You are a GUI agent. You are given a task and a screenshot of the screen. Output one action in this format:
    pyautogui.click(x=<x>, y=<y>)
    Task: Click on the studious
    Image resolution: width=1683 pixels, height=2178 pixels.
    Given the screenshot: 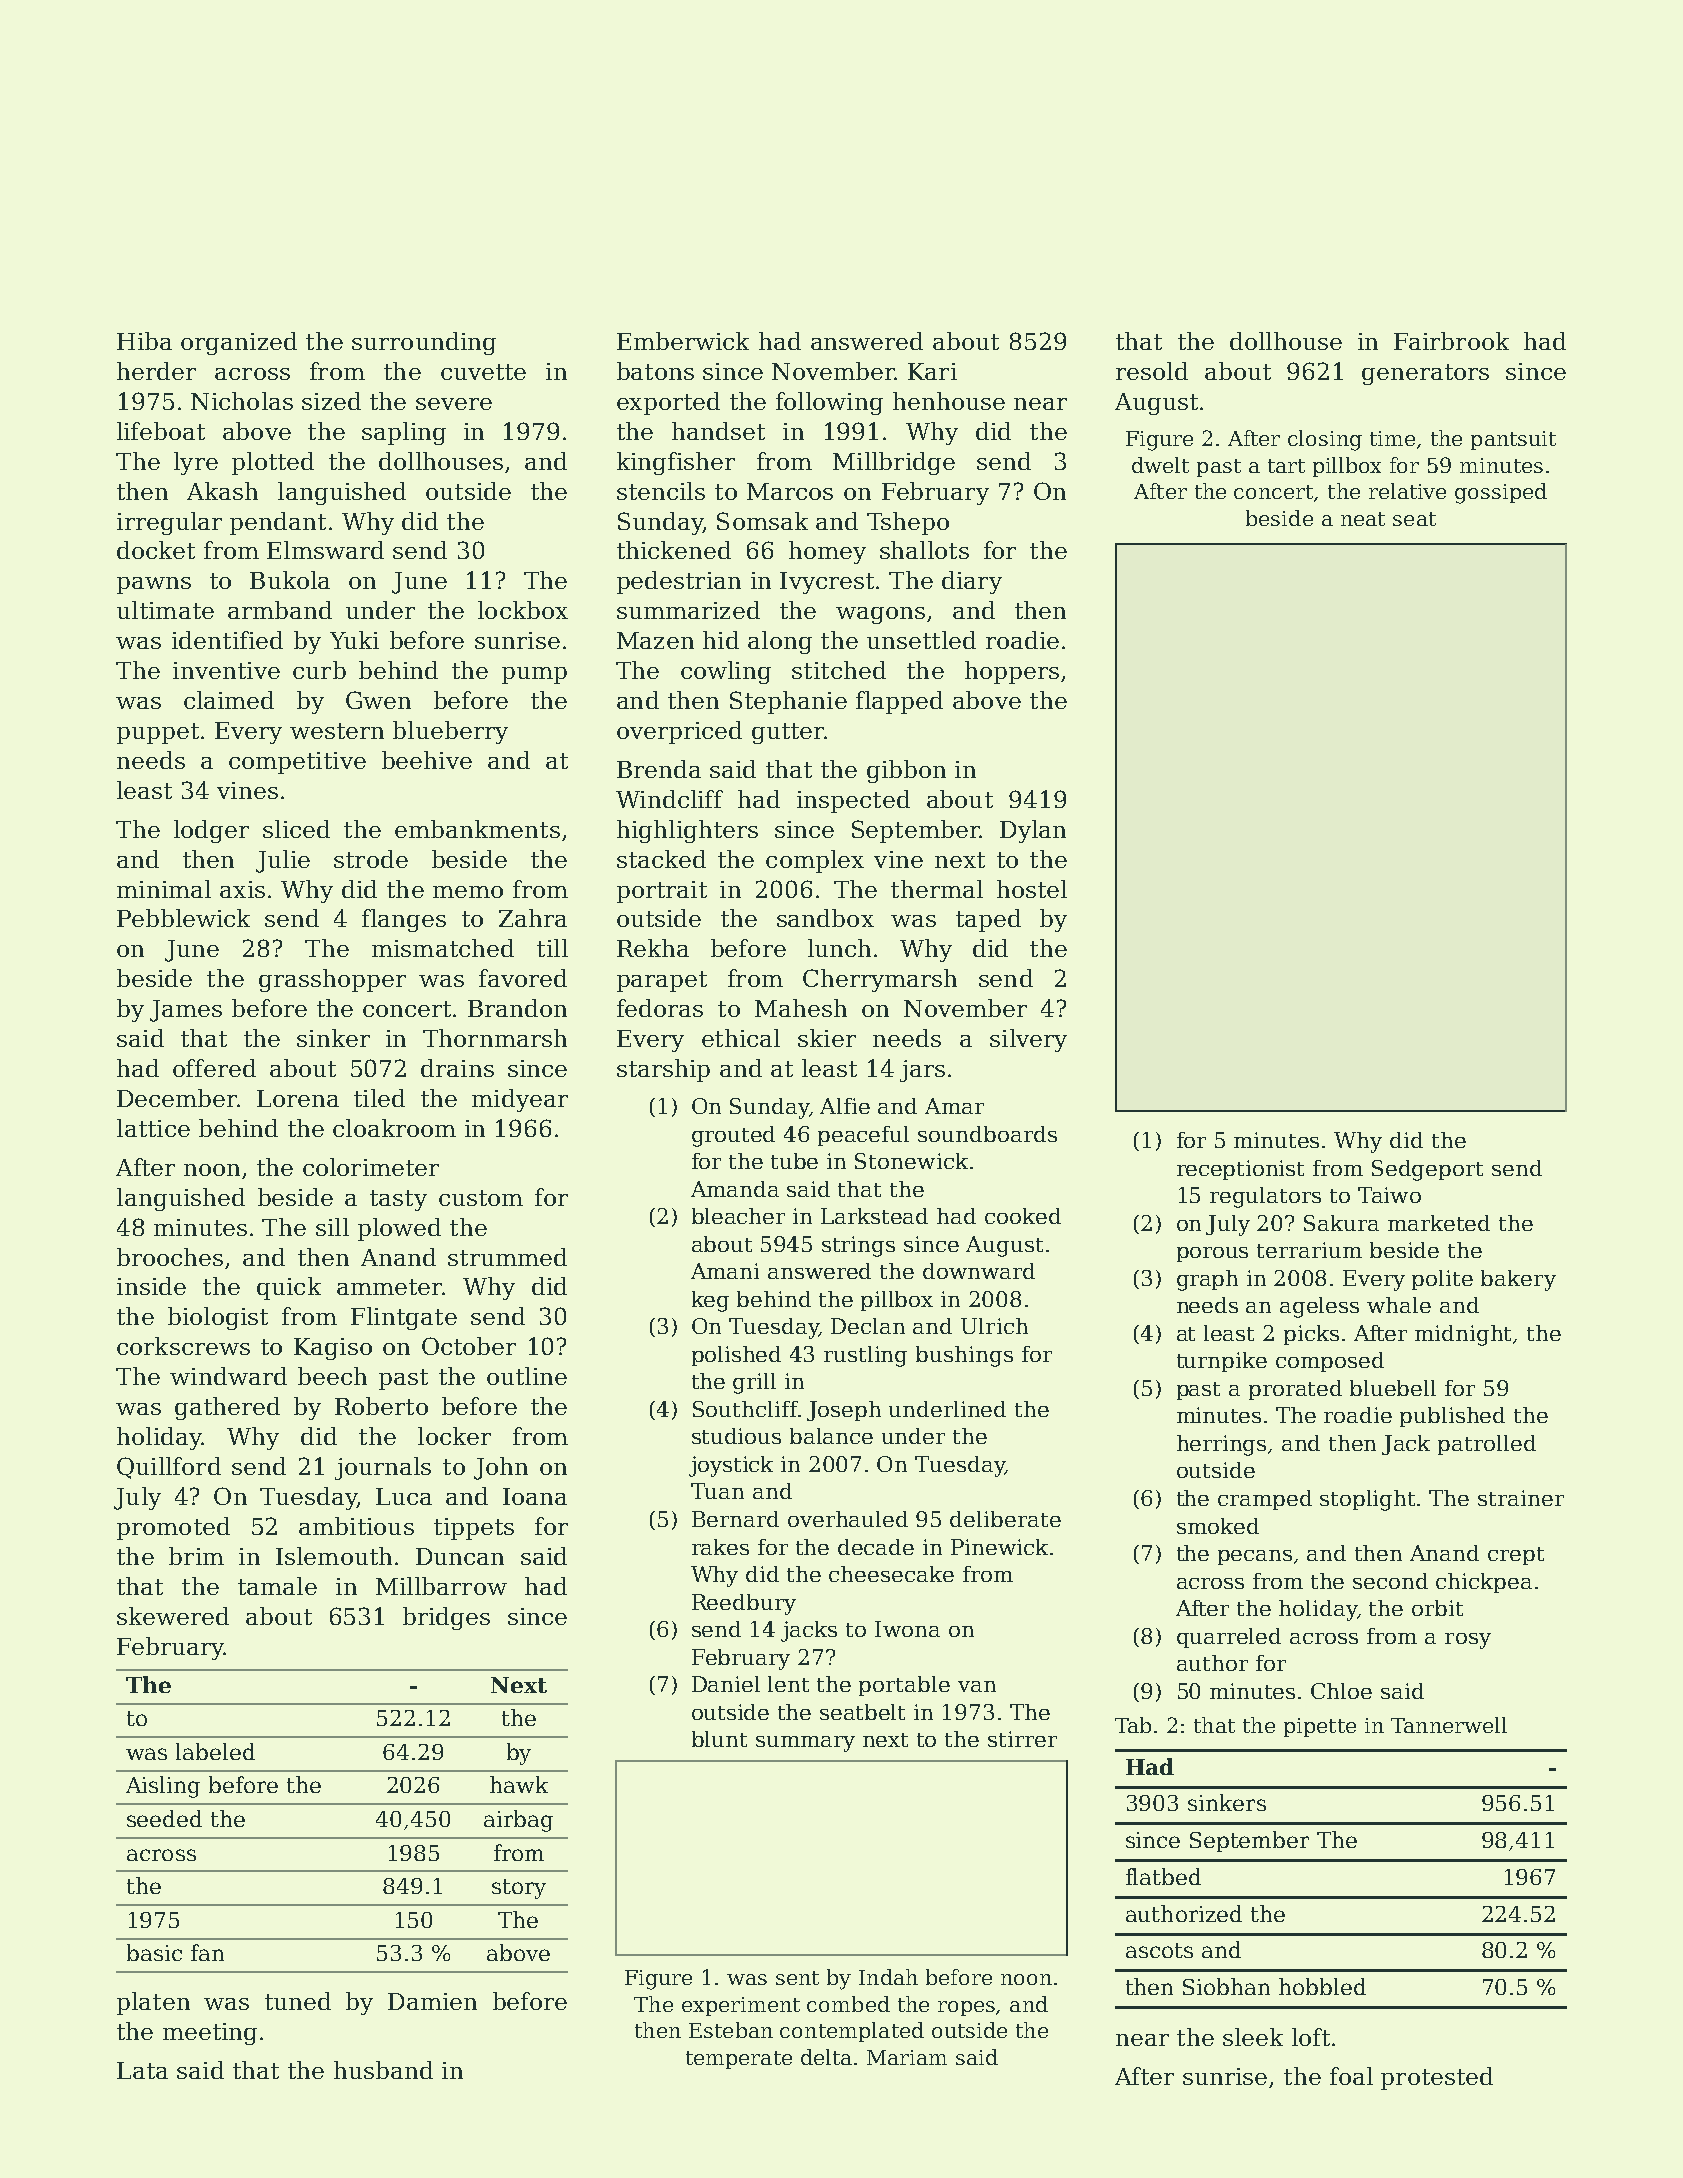 What is the action you would take?
    pyautogui.click(x=736, y=1436)
